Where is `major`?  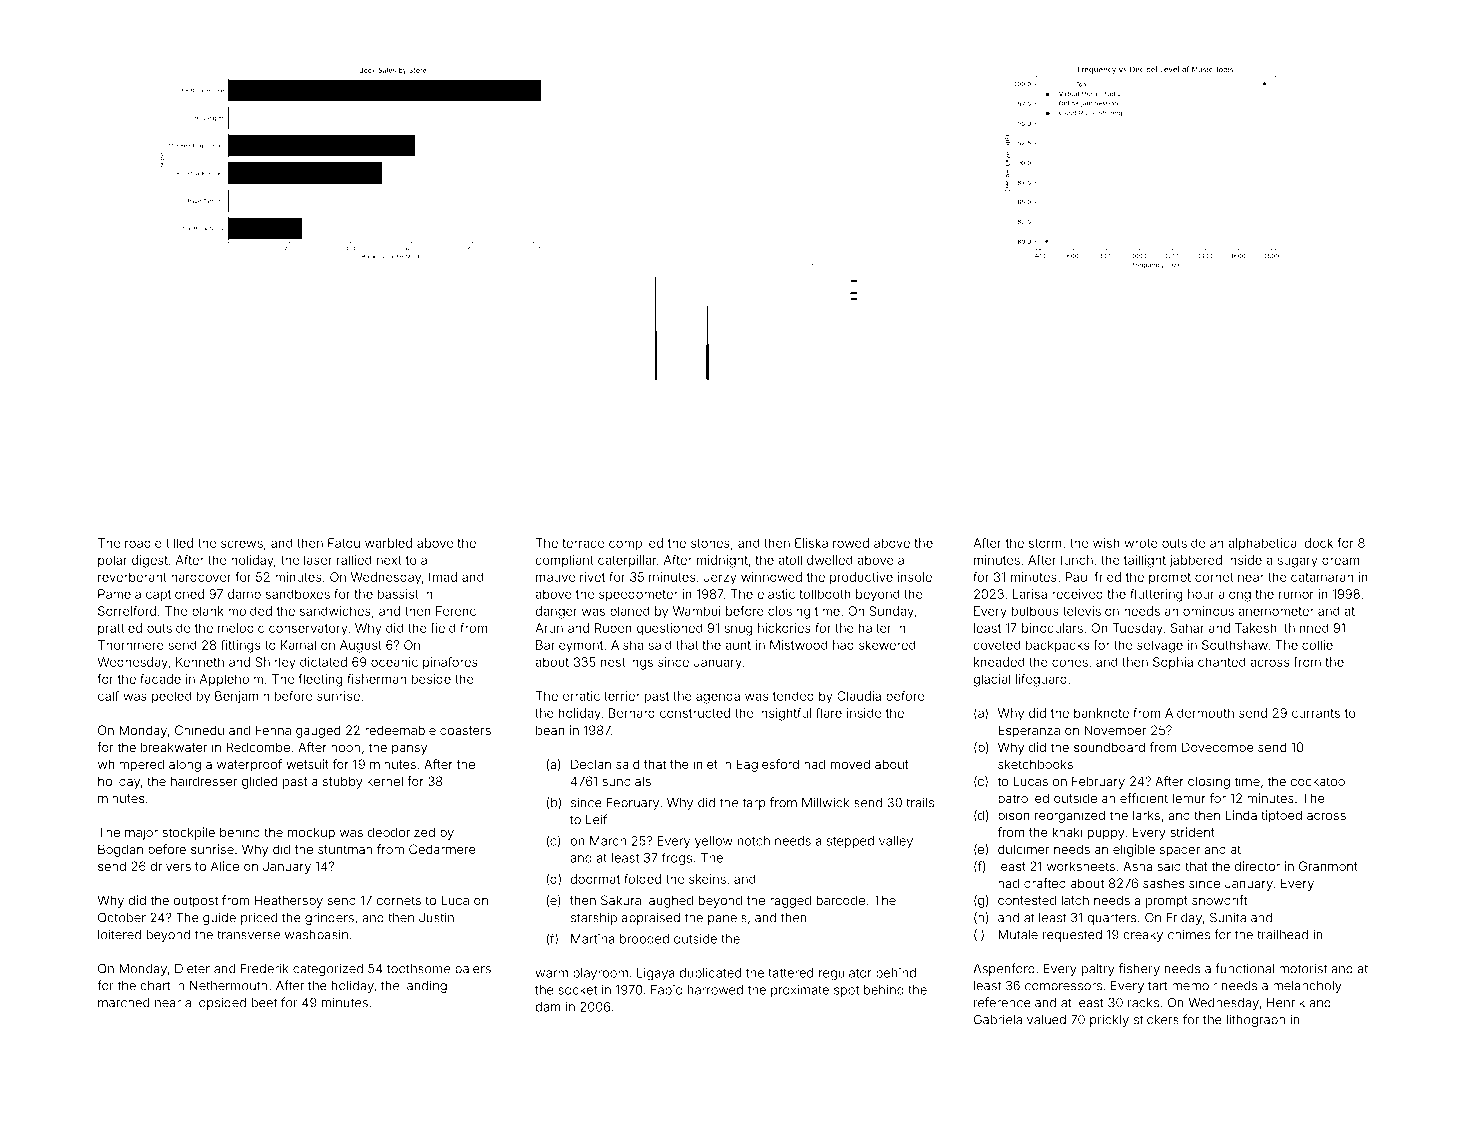 major is located at coordinates (141, 833).
